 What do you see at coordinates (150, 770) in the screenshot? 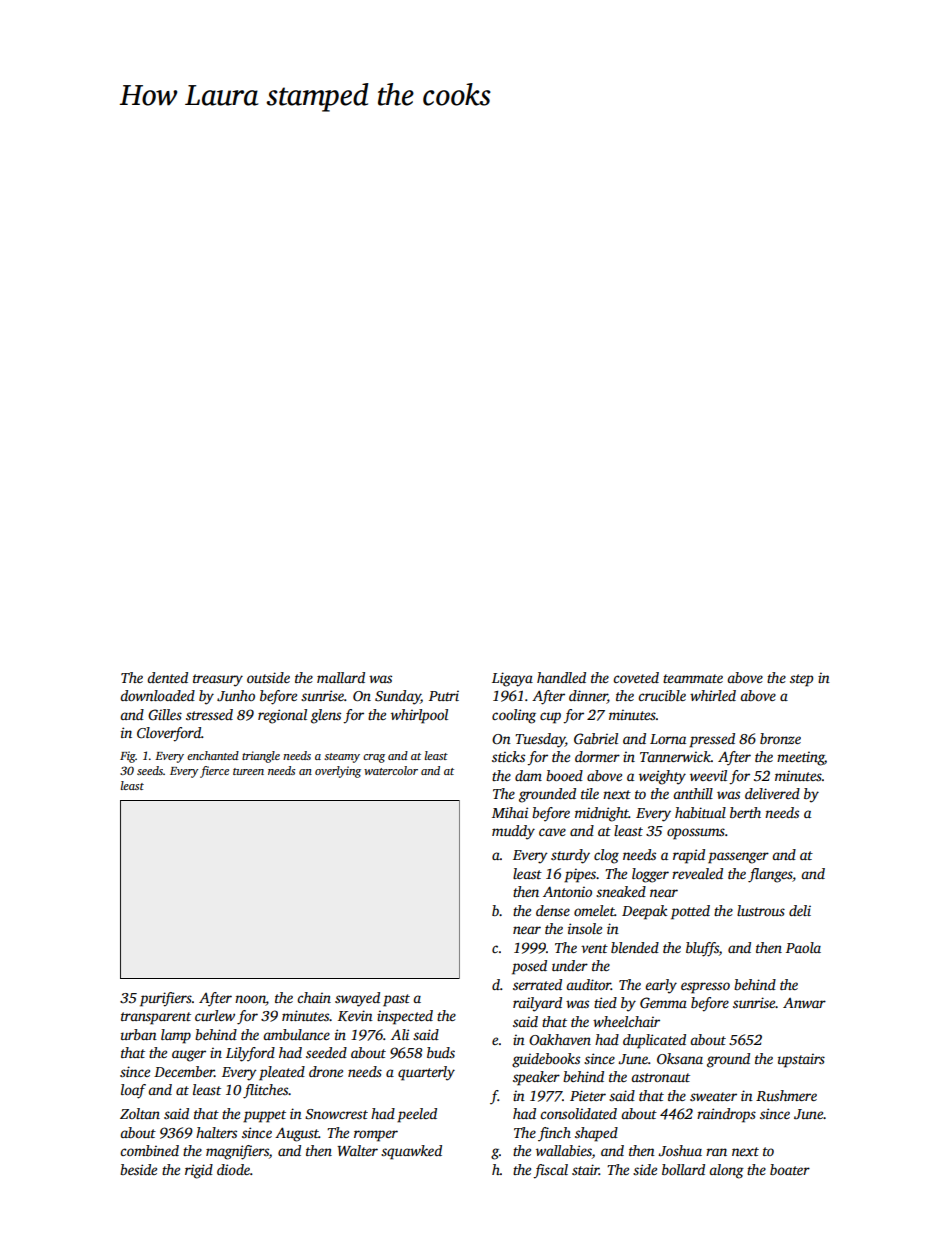
I see `seeds` at bounding box center [150, 770].
